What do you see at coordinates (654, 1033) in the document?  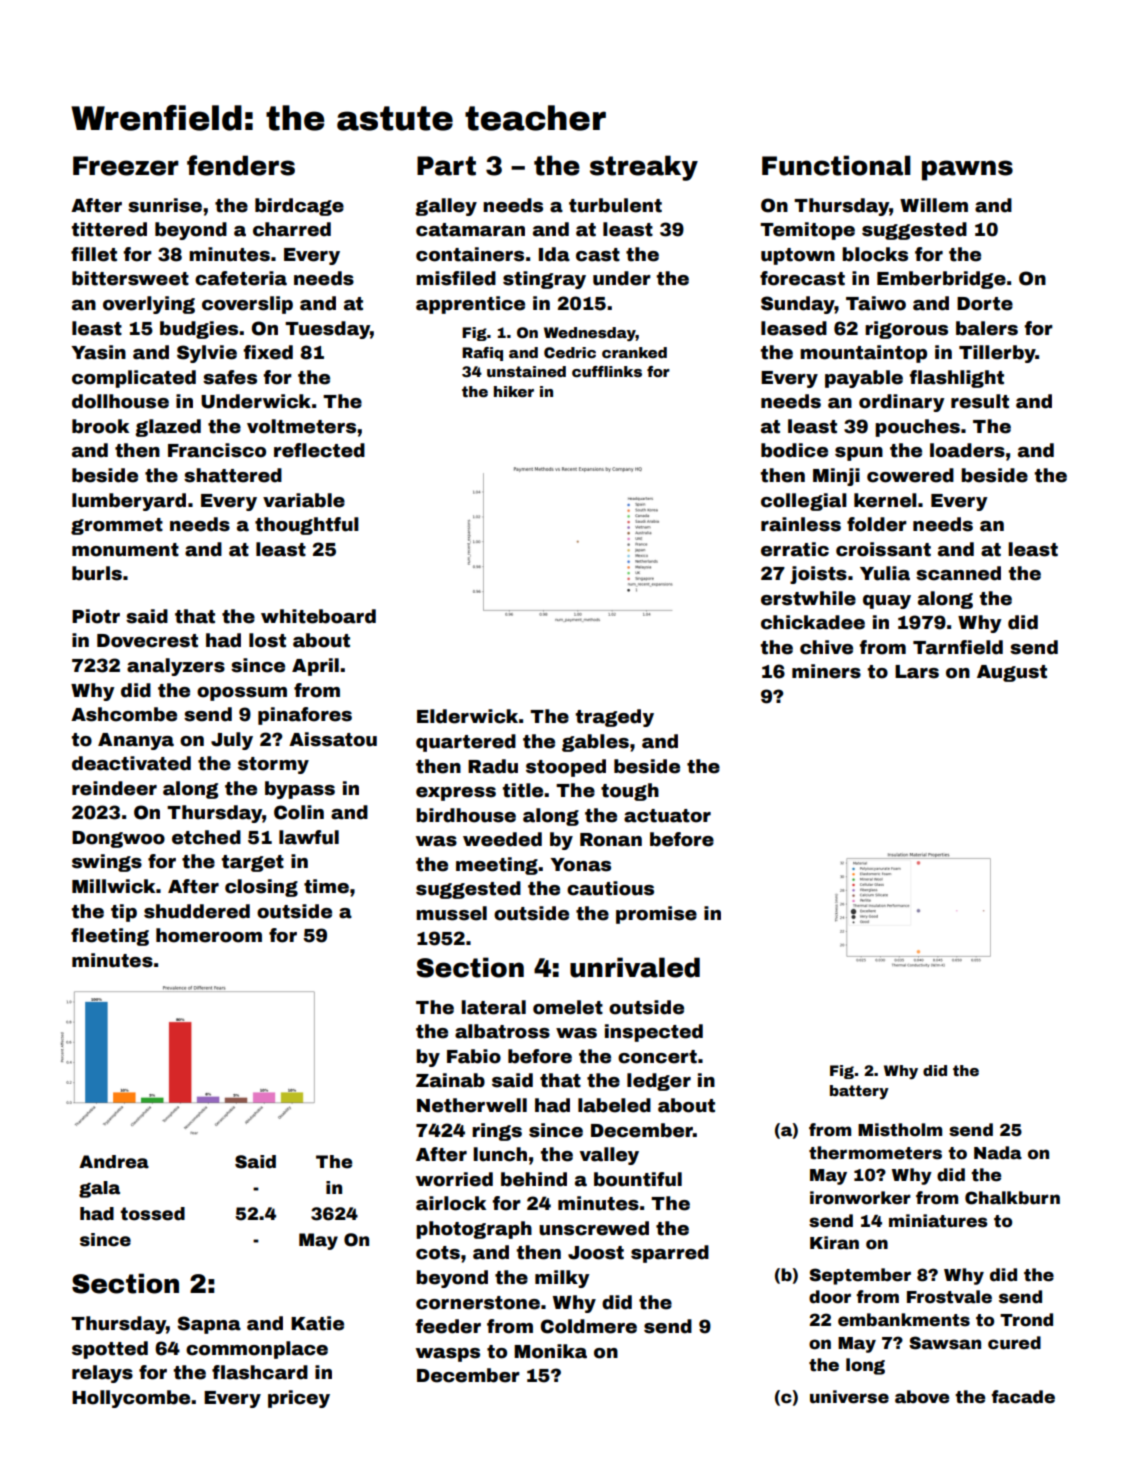 I see `inspected` at bounding box center [654, 1033].
